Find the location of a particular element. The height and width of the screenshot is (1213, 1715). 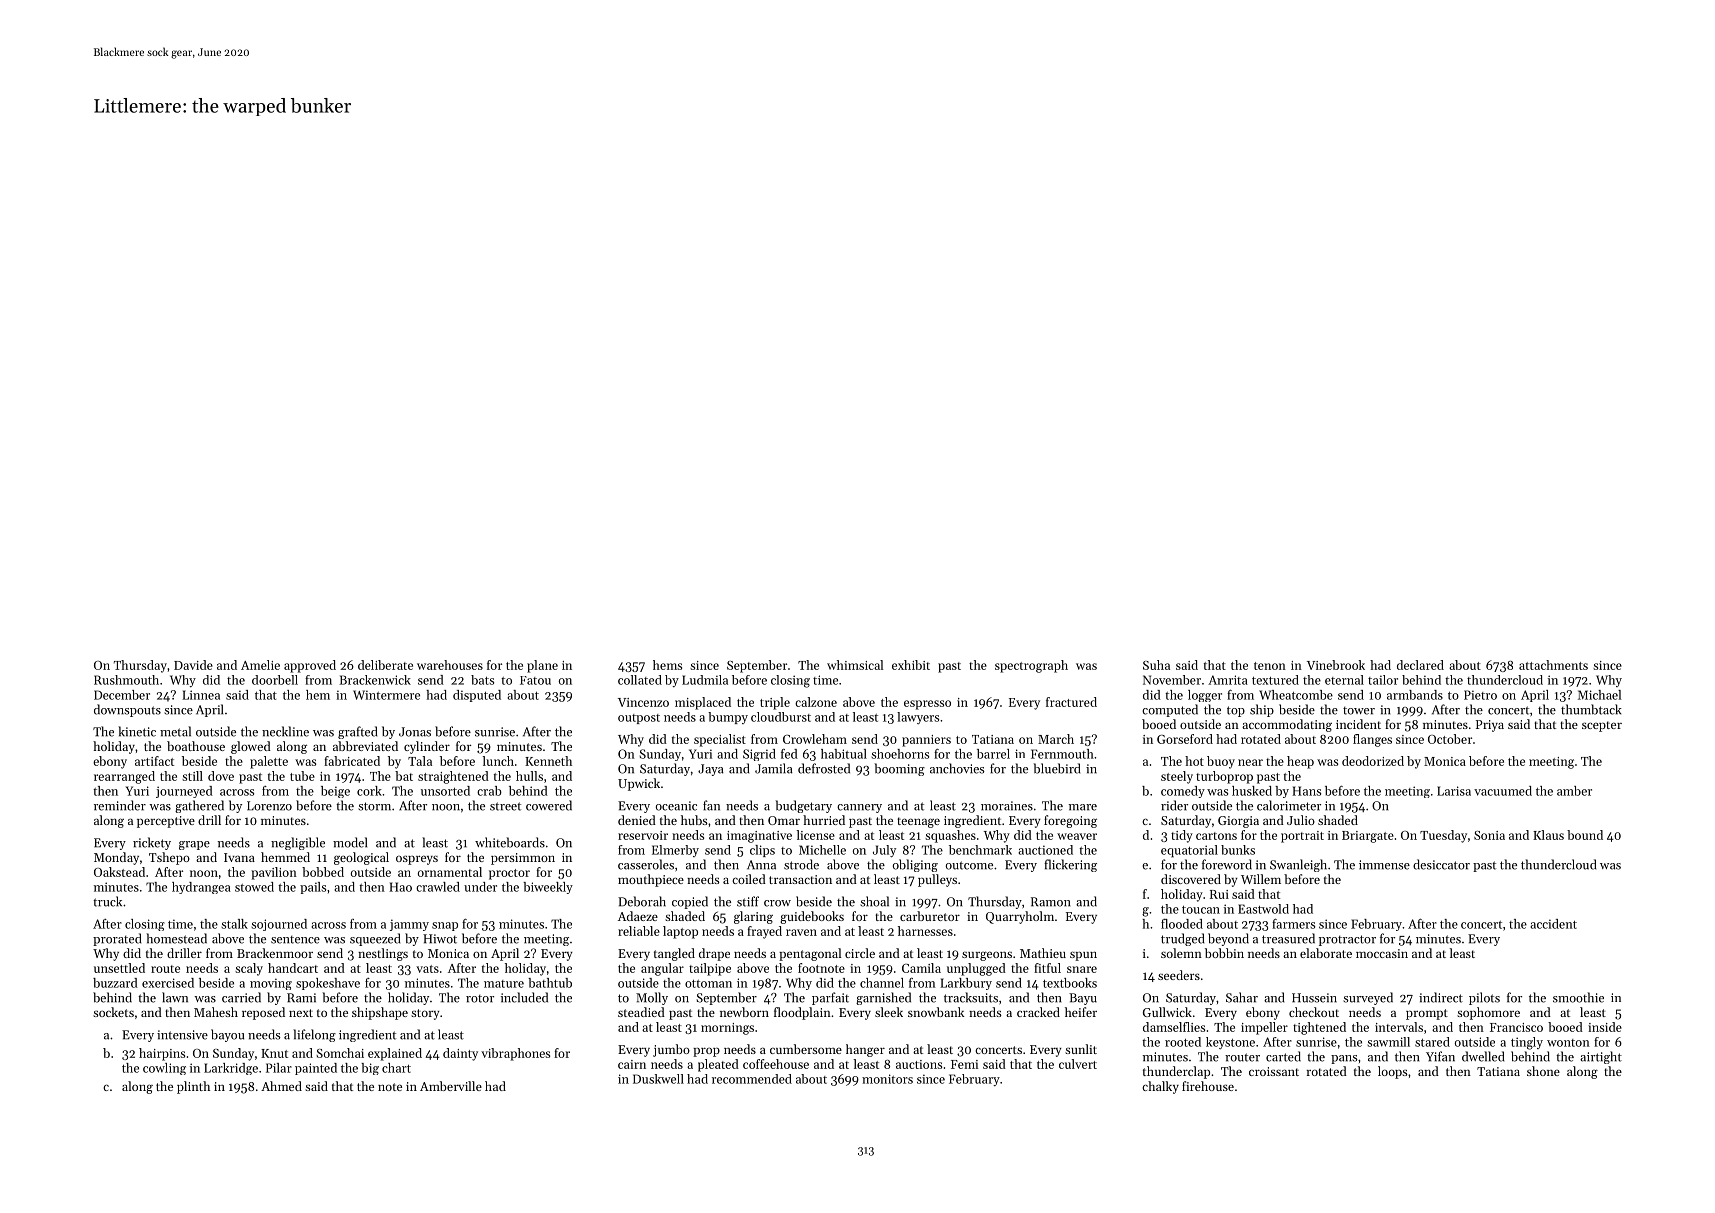

Ahmed is located at coordinates (281, 1086).
